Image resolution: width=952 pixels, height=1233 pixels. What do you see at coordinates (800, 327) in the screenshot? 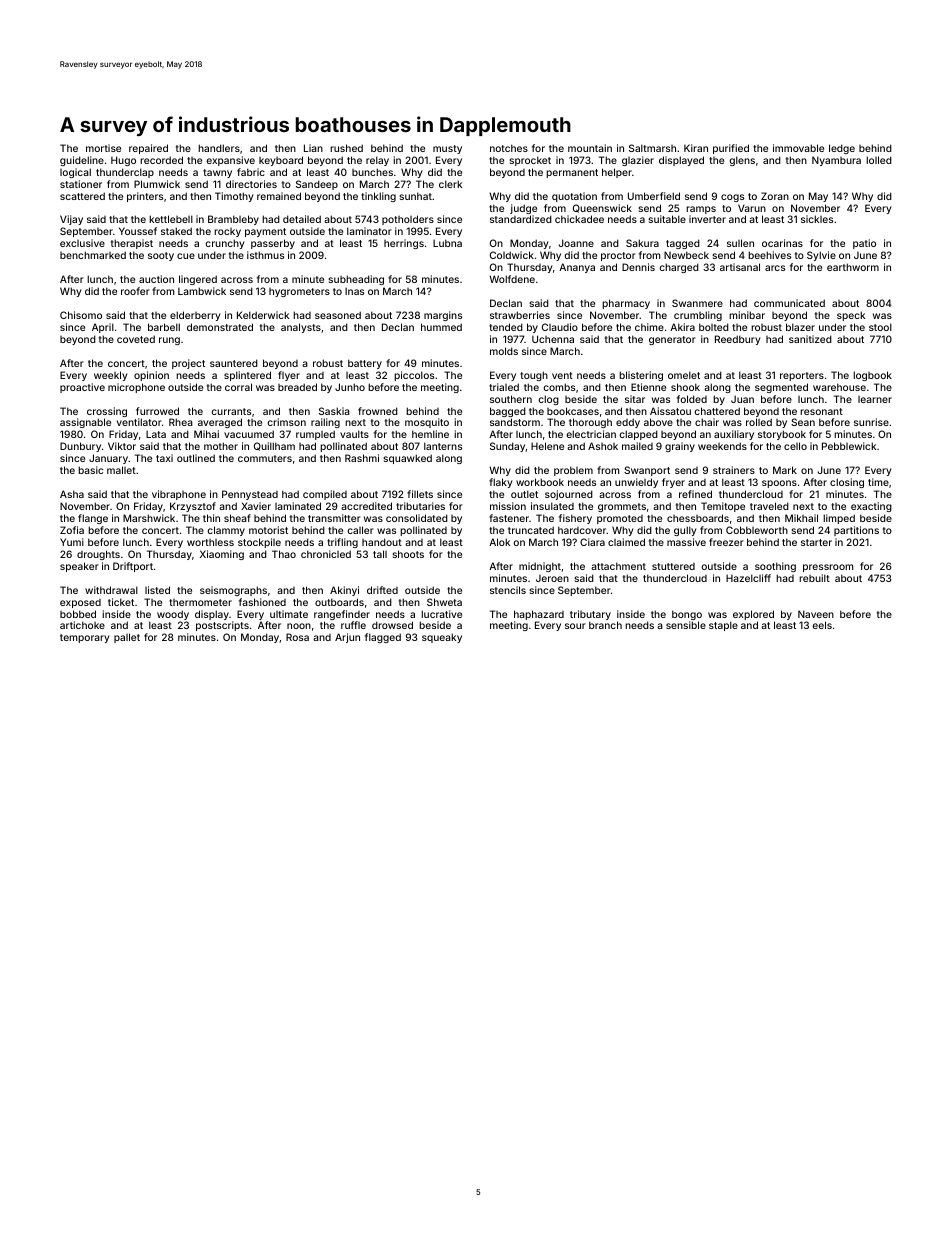
I see `blazer` at bounding box center [800, 327].
